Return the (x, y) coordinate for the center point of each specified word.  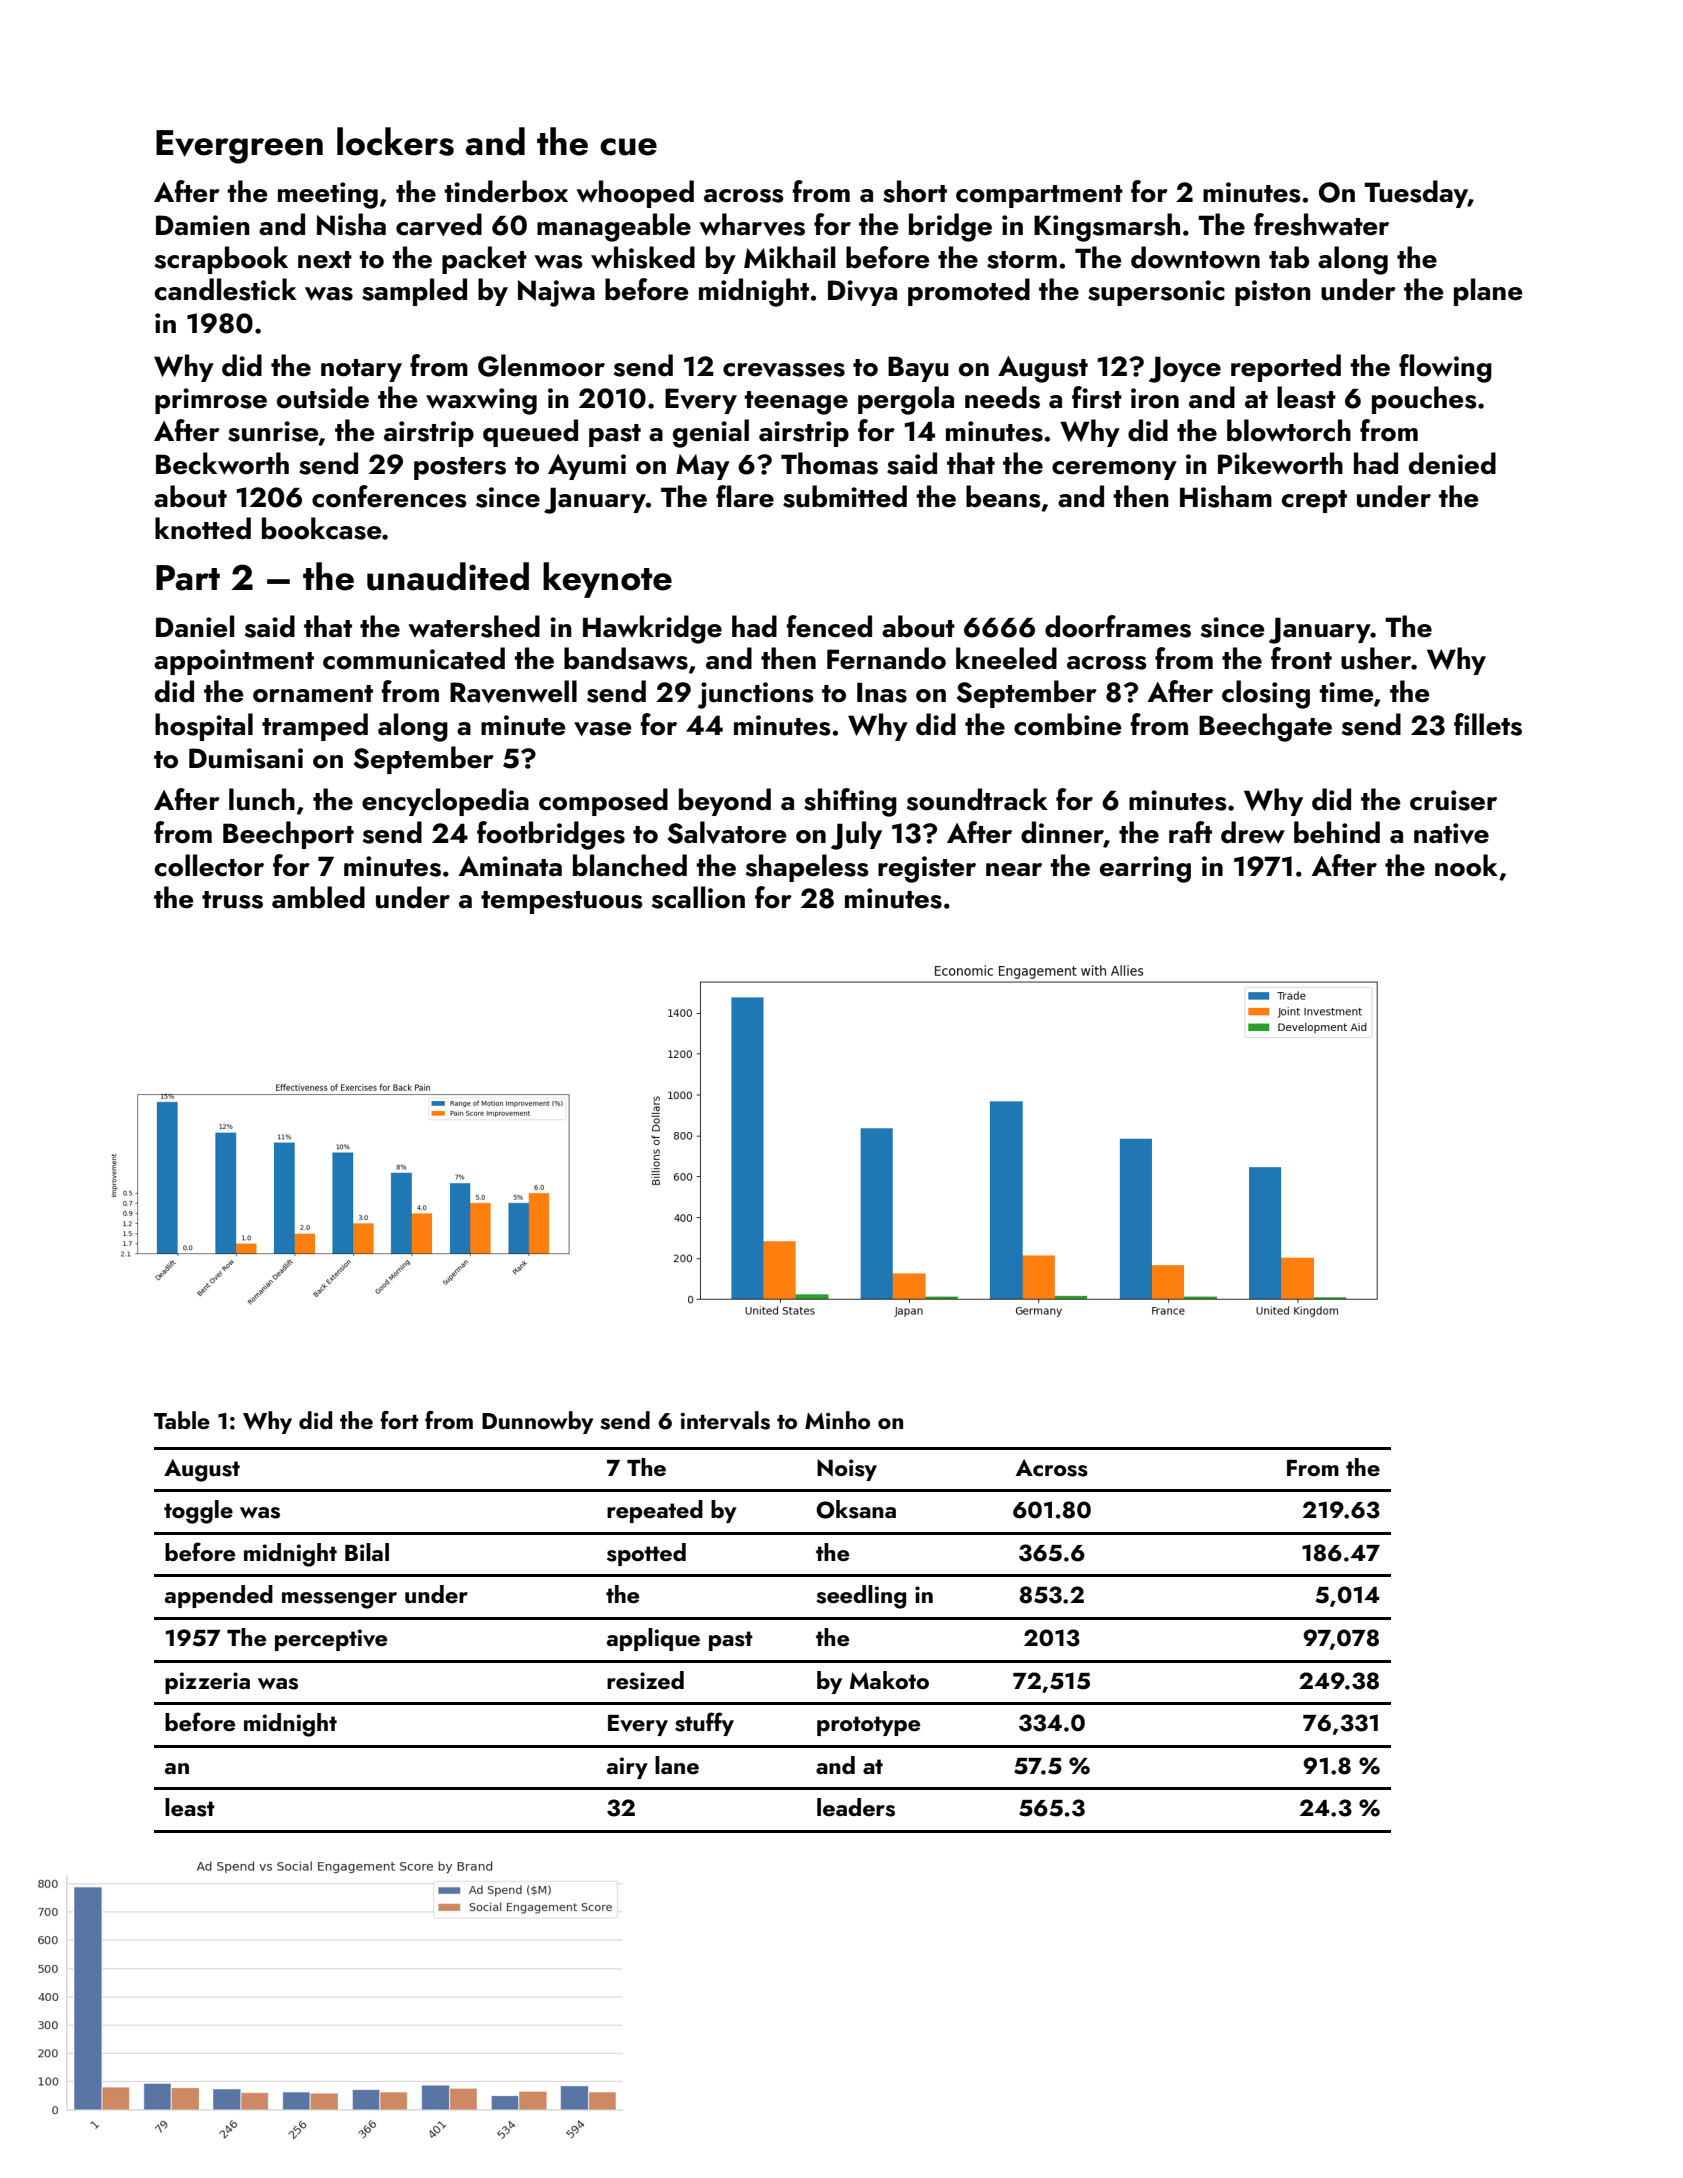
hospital (204, 727)
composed (603, 802)
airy (627, 1768)
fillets (1488, 724)
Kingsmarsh (1107, 227)
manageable (614, 227)
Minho (837, 1420)
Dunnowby (537, 1422)
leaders (856, 1807)
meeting (328, 195)
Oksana (856, 1509)
